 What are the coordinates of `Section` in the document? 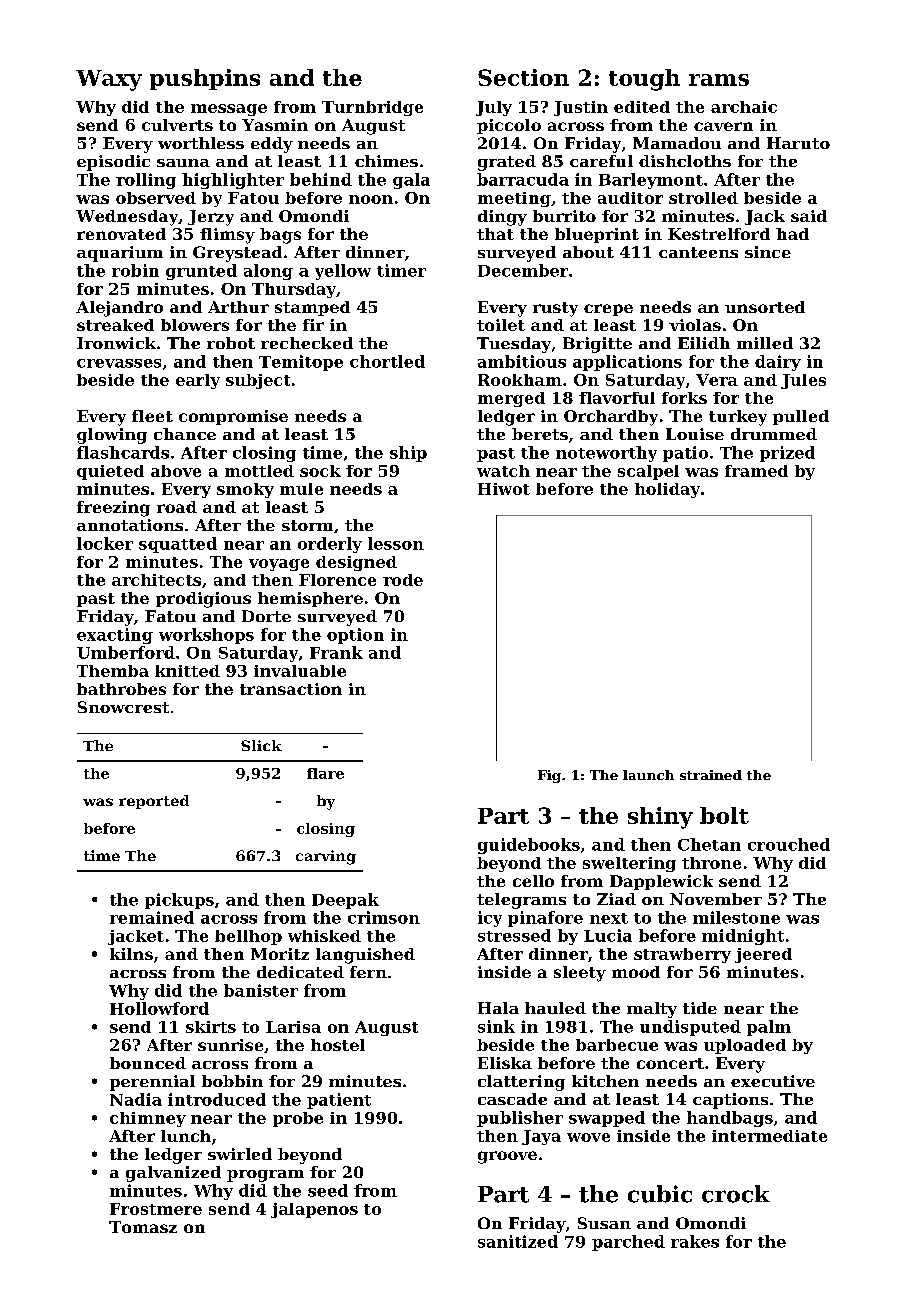 It's located at (523, 77).
